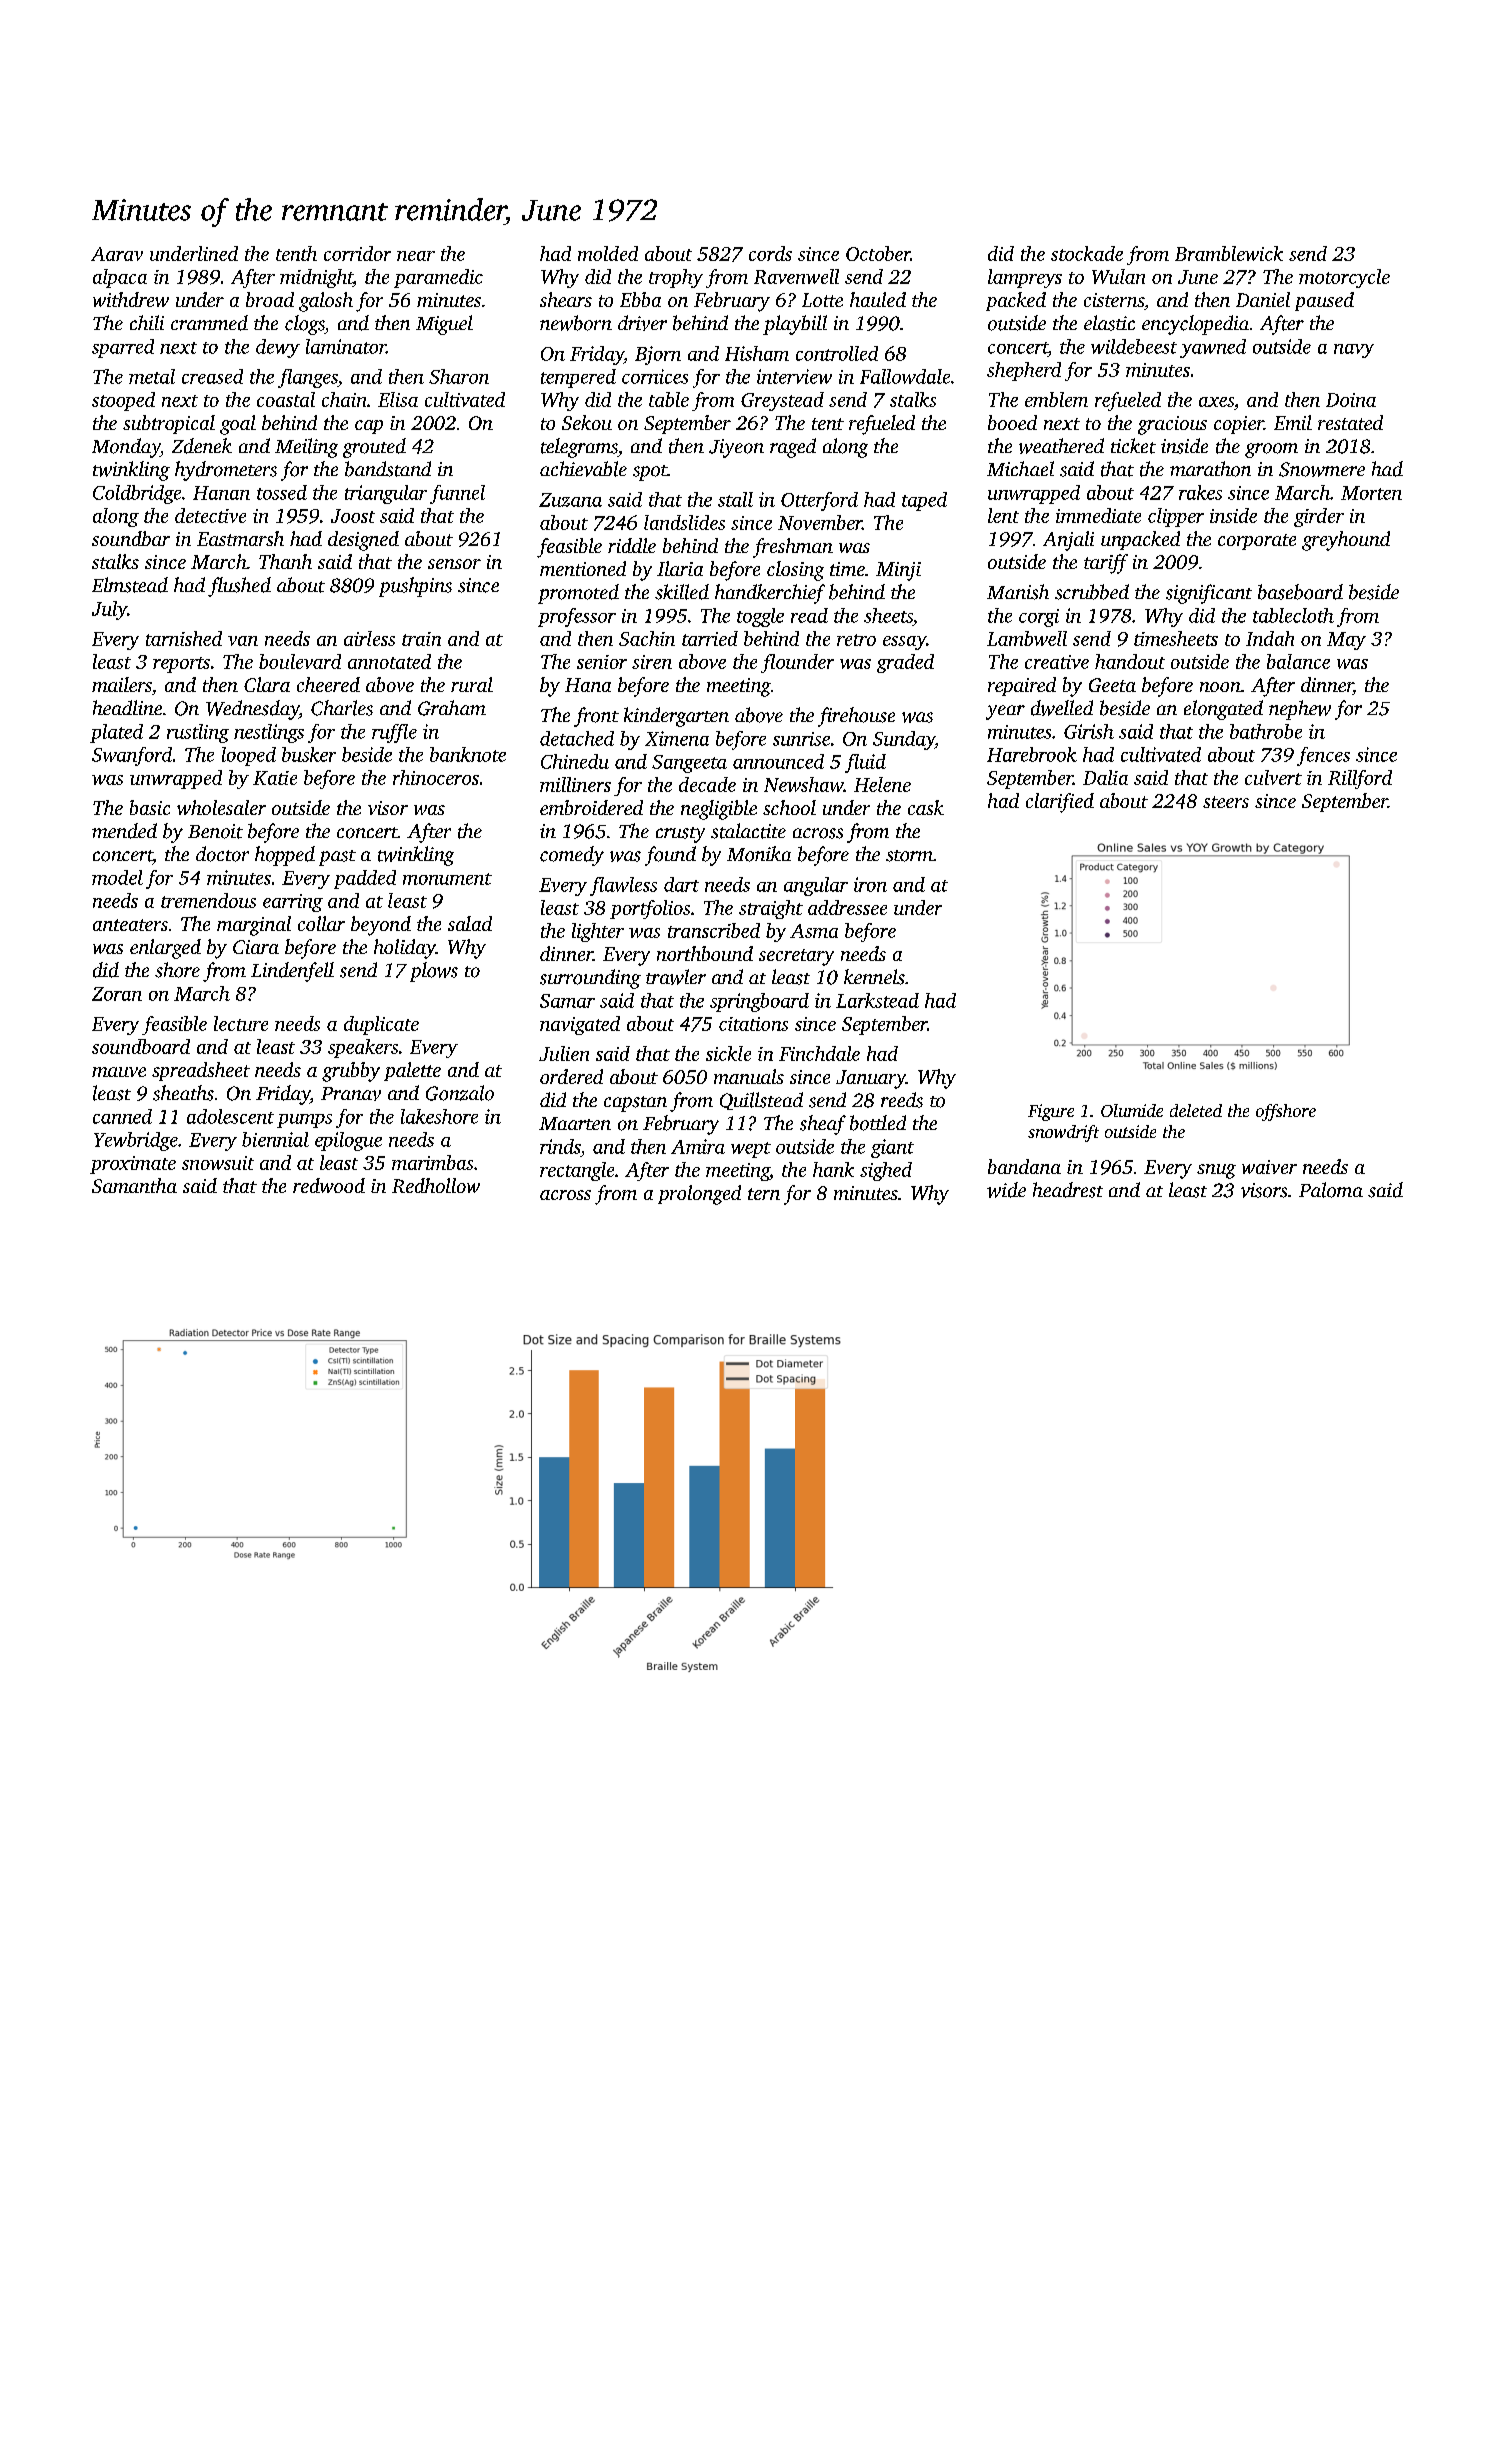 This image has height=2464, width=1496. Describe the element at coordinates (1226, 802) in the image. I see `steers` at that location.
